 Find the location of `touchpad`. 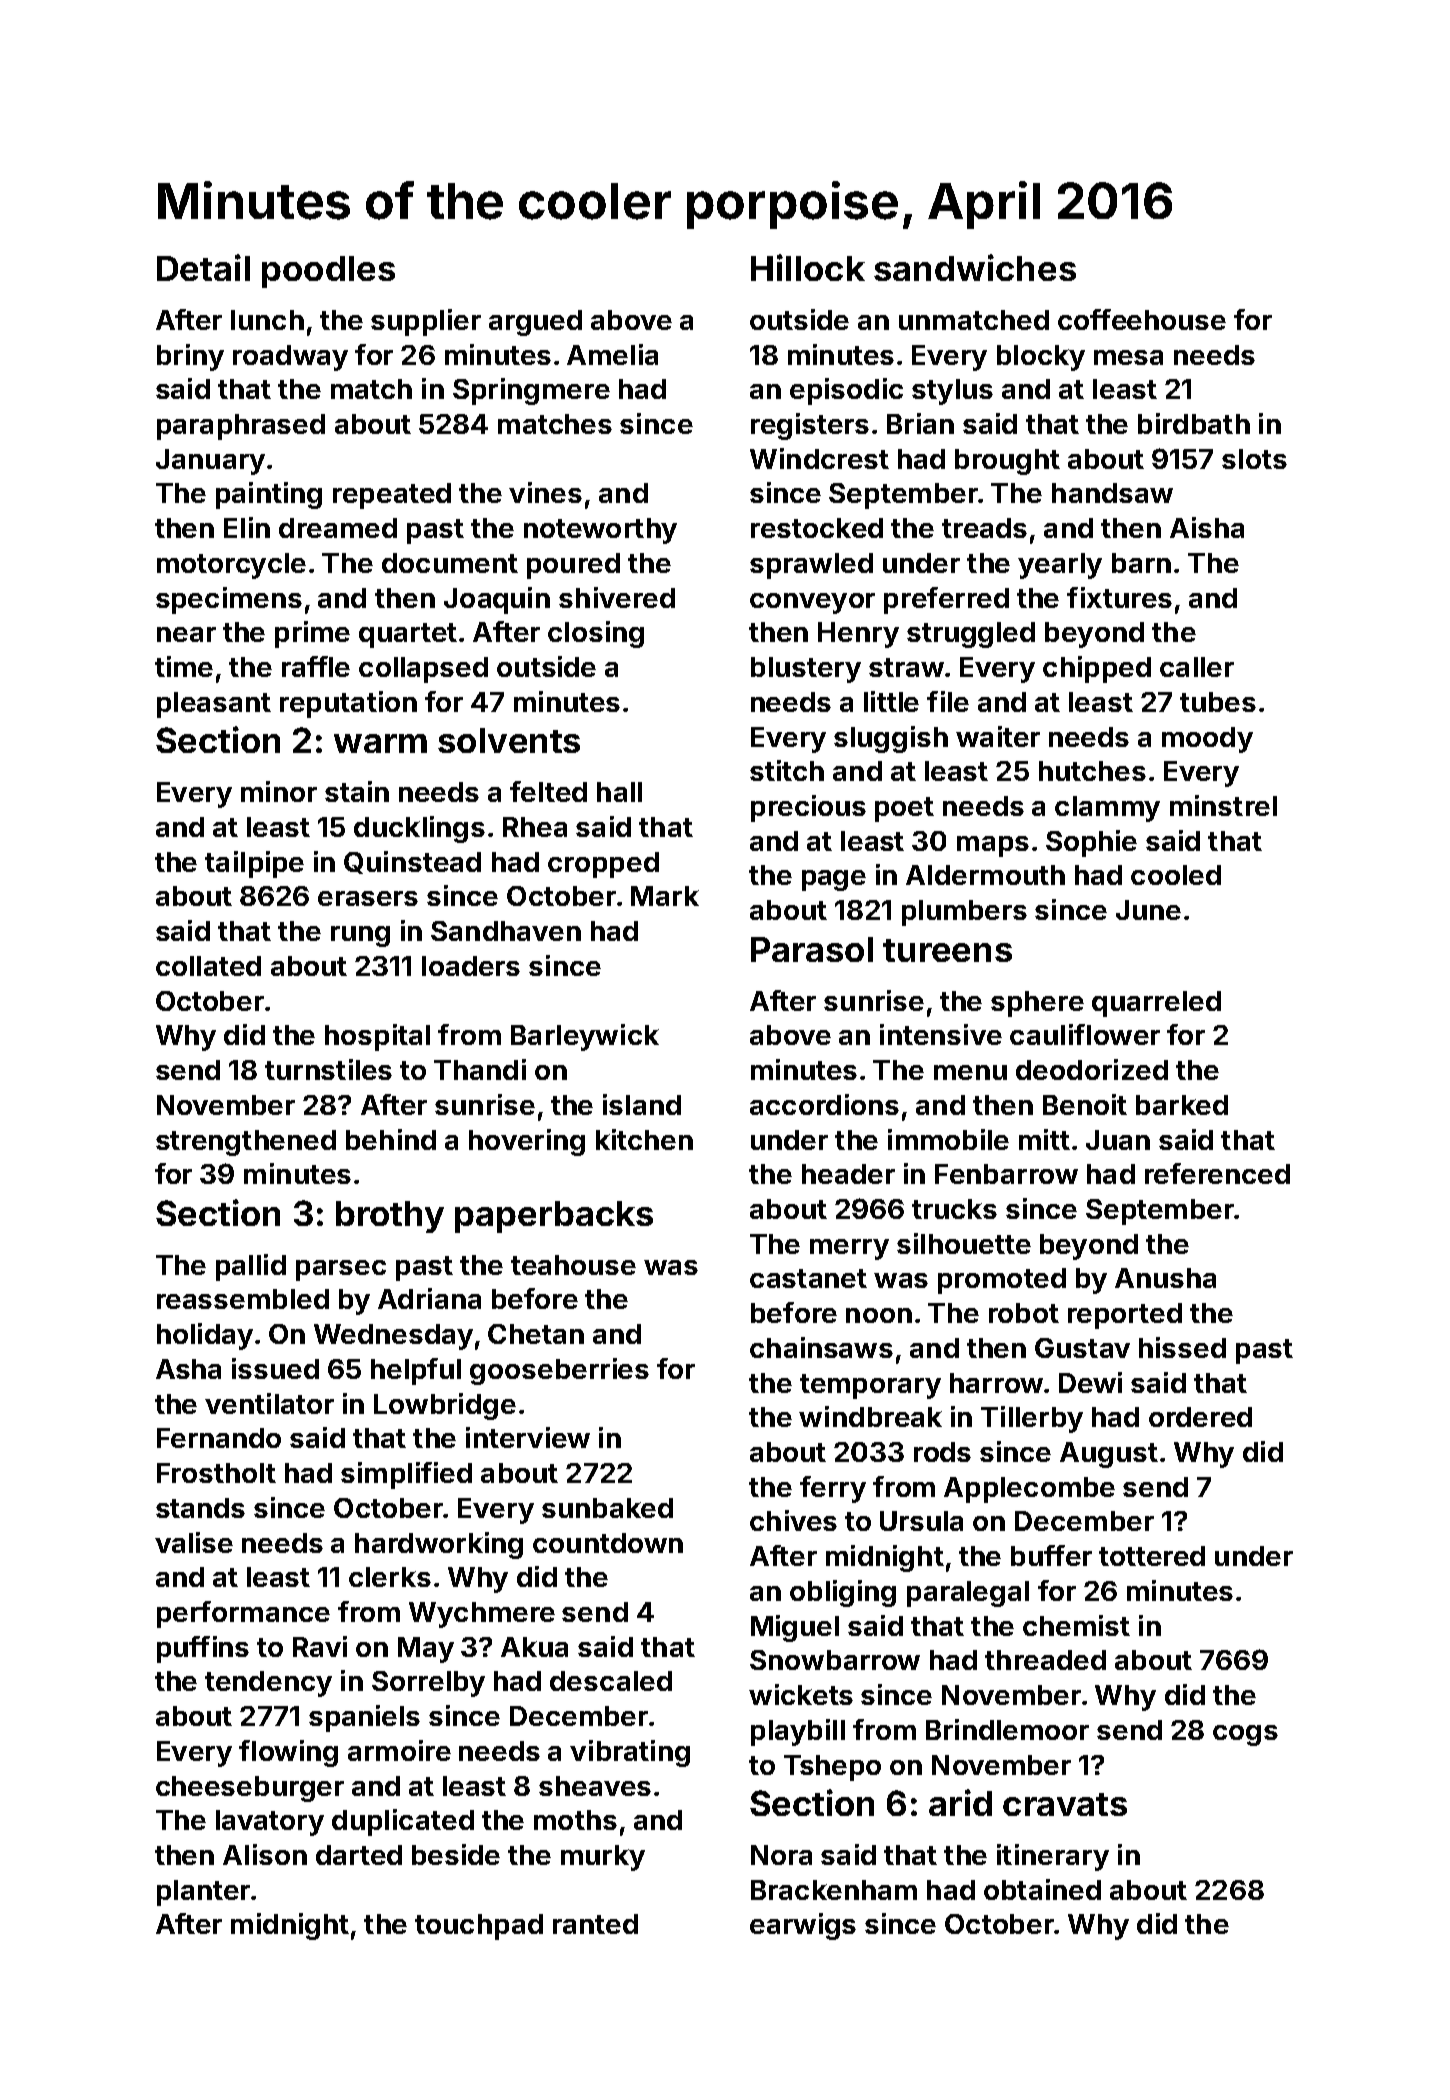

touchpad is located at coordinates (479, 1927).
